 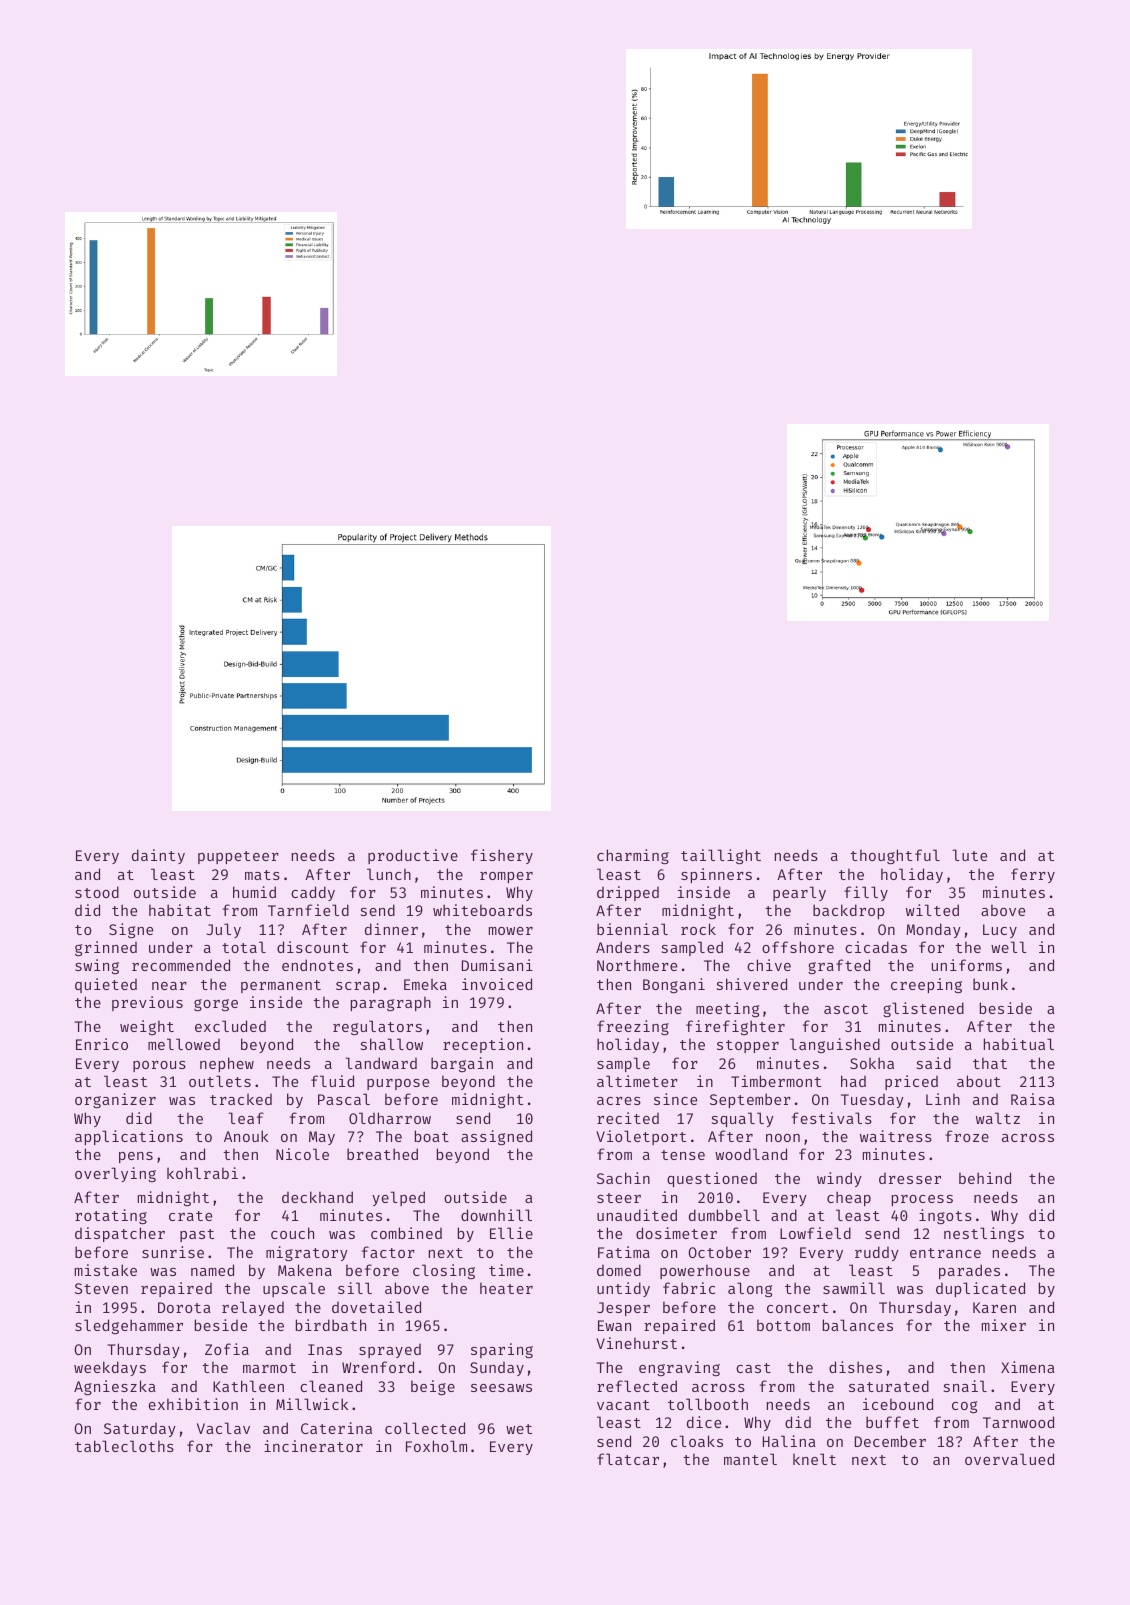 I want to click on had, so click(x=853, y=1081).
